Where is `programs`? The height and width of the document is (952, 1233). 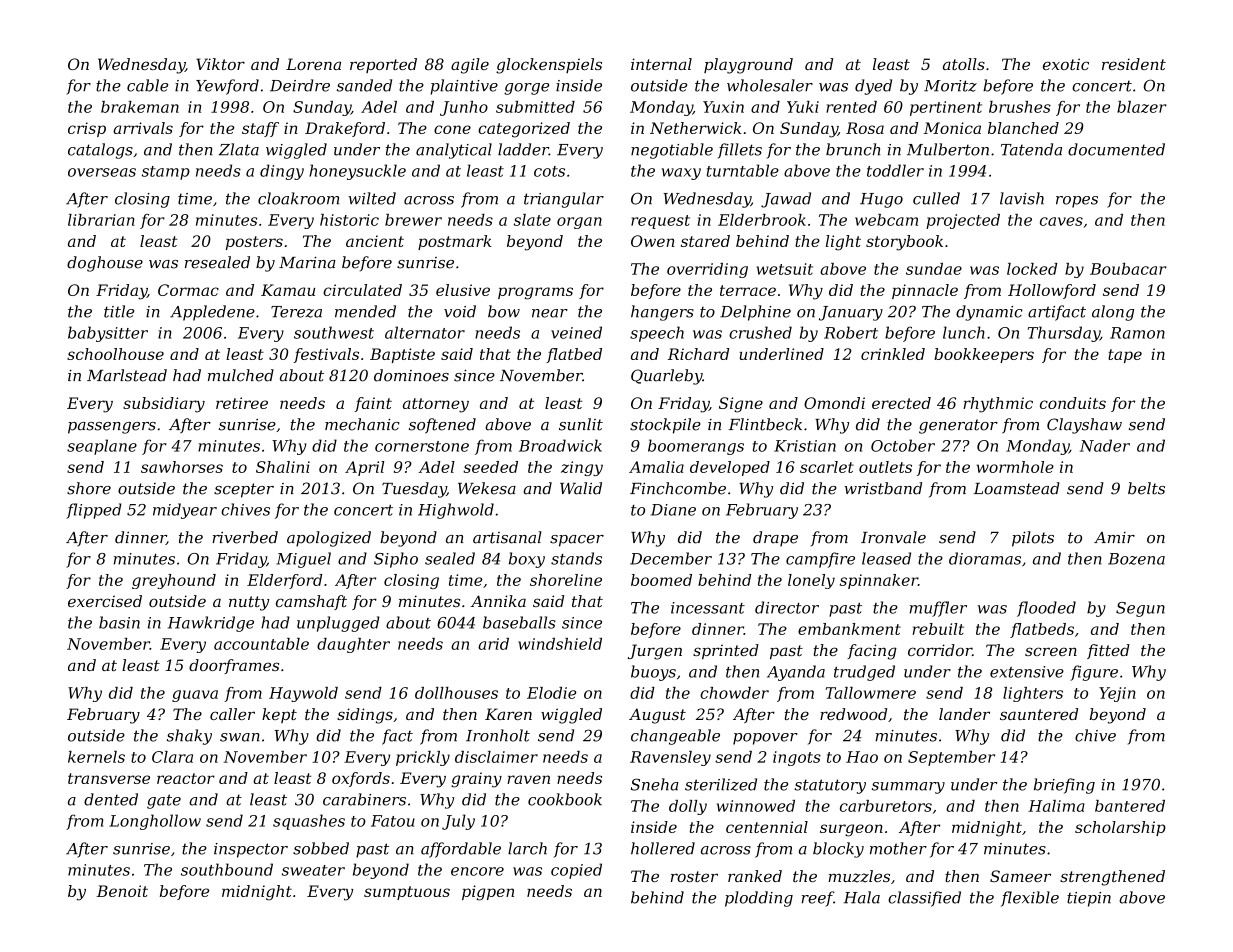 programs is located at coordinates (535, 293).
